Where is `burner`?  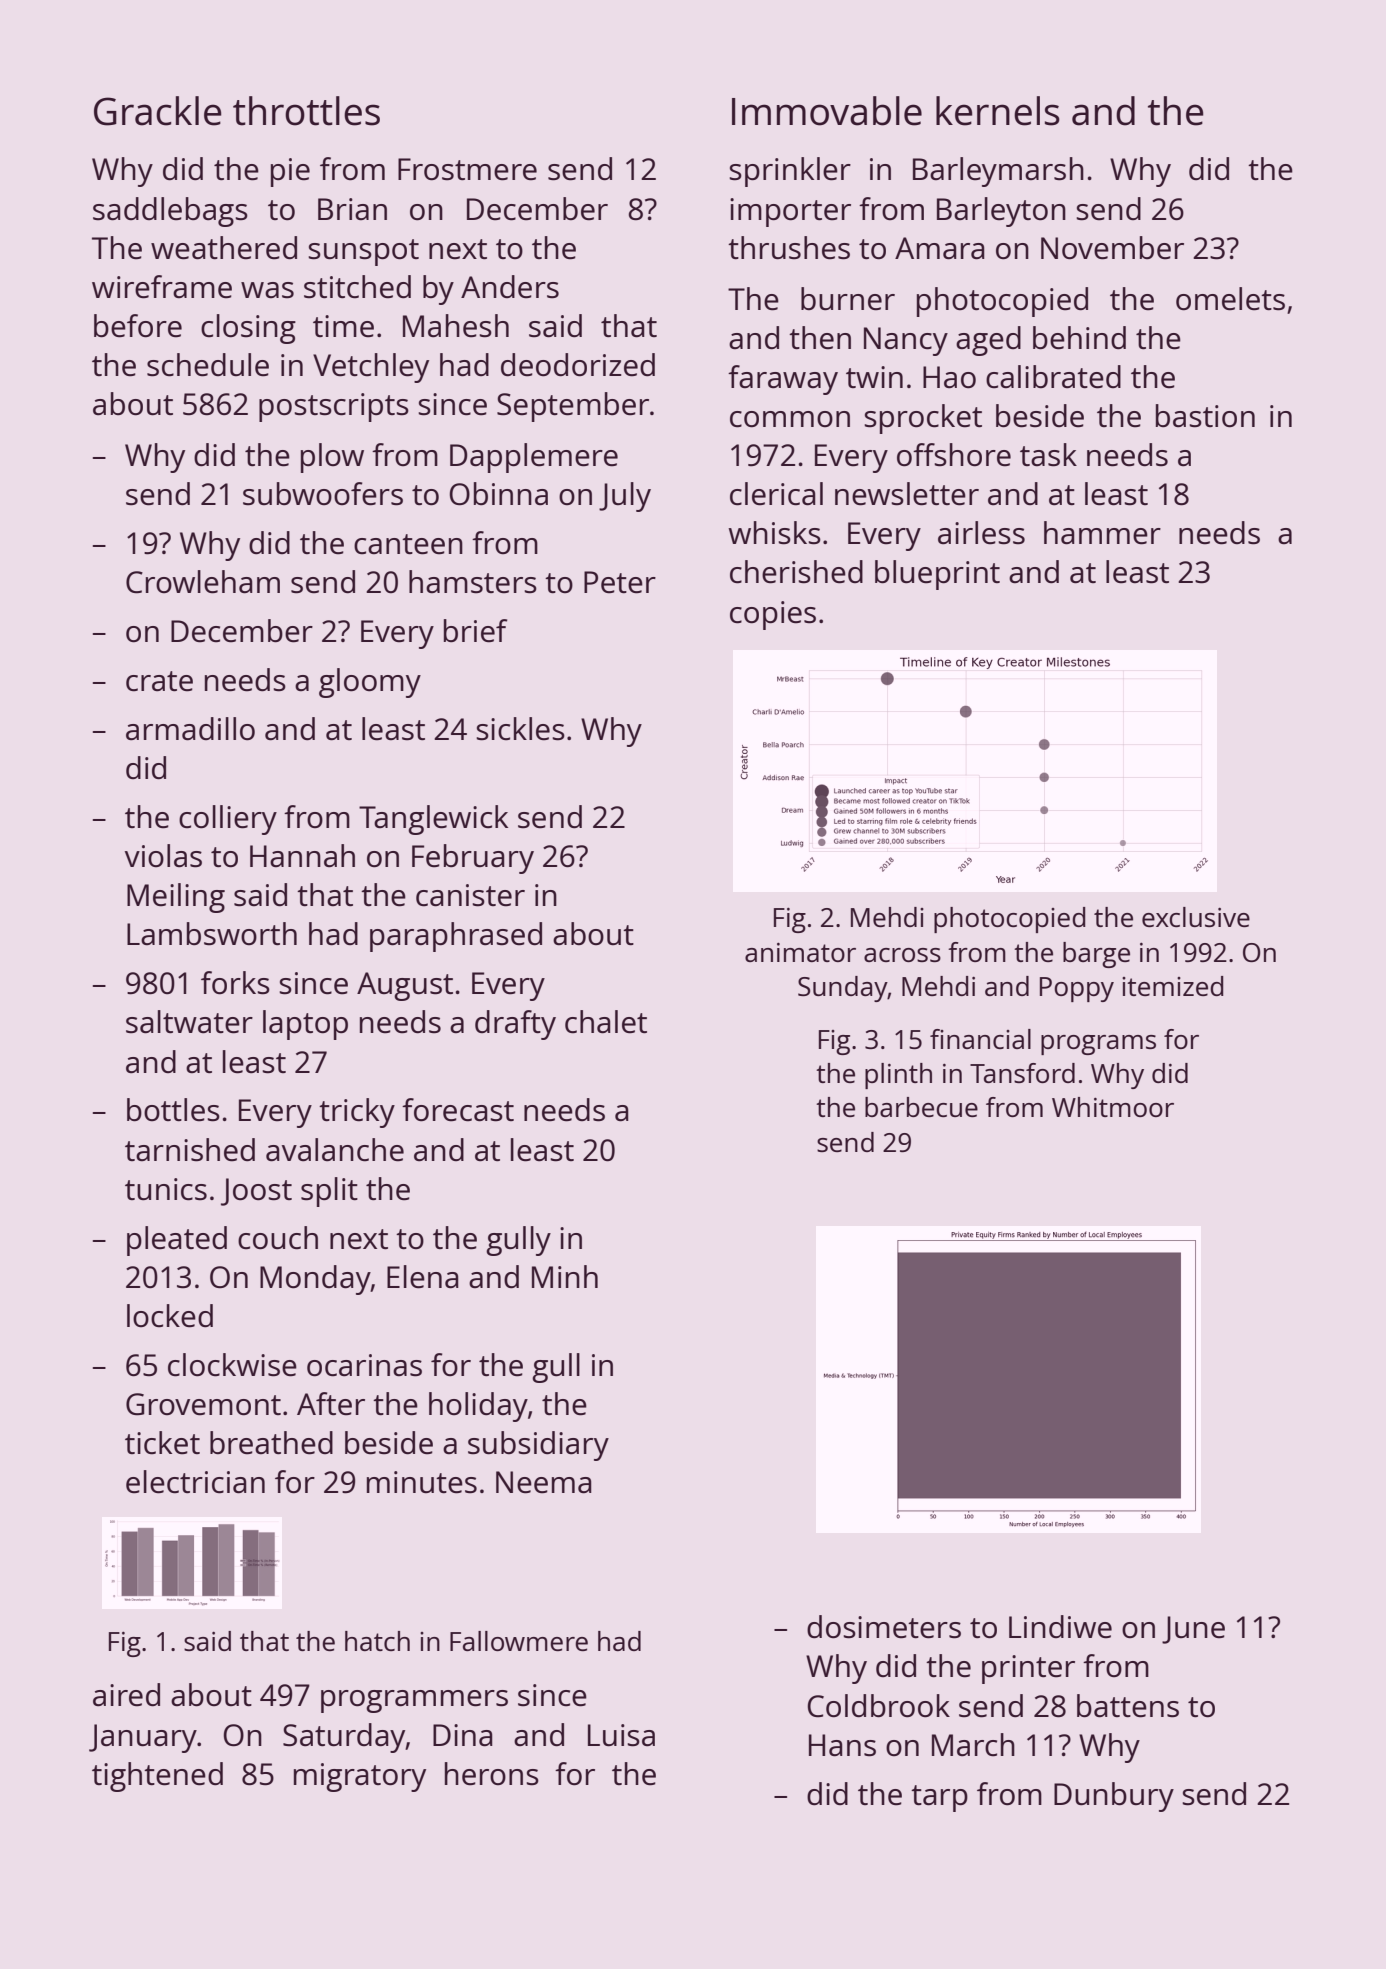
burner is located at coordinates (848, 299).
